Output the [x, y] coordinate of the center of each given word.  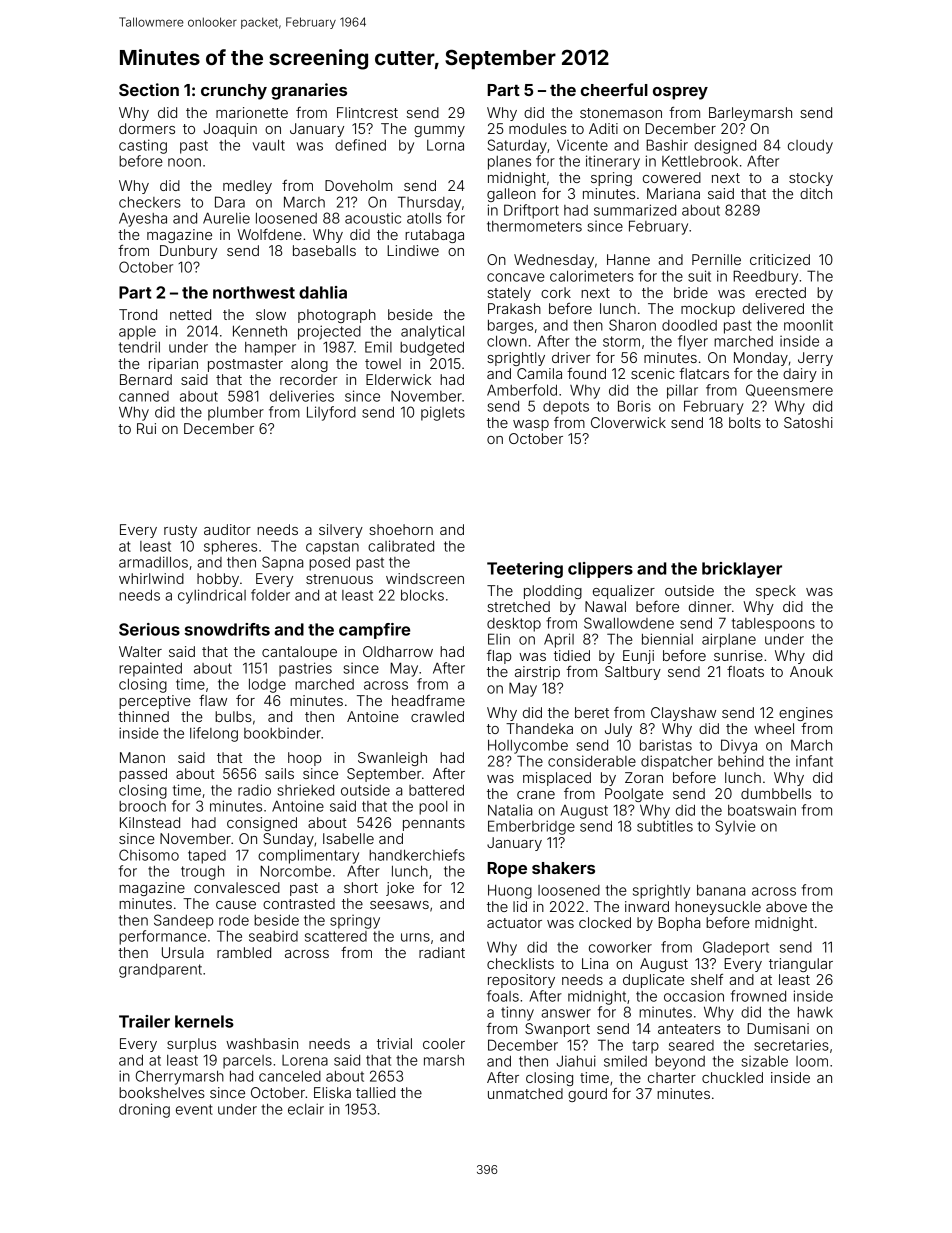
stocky [811, 179]
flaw [213, 700]
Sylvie [735, 827]
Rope [507, 870]
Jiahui [576, 1061]
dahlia [323, 292]
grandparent [160, 971]
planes [509, 163]
